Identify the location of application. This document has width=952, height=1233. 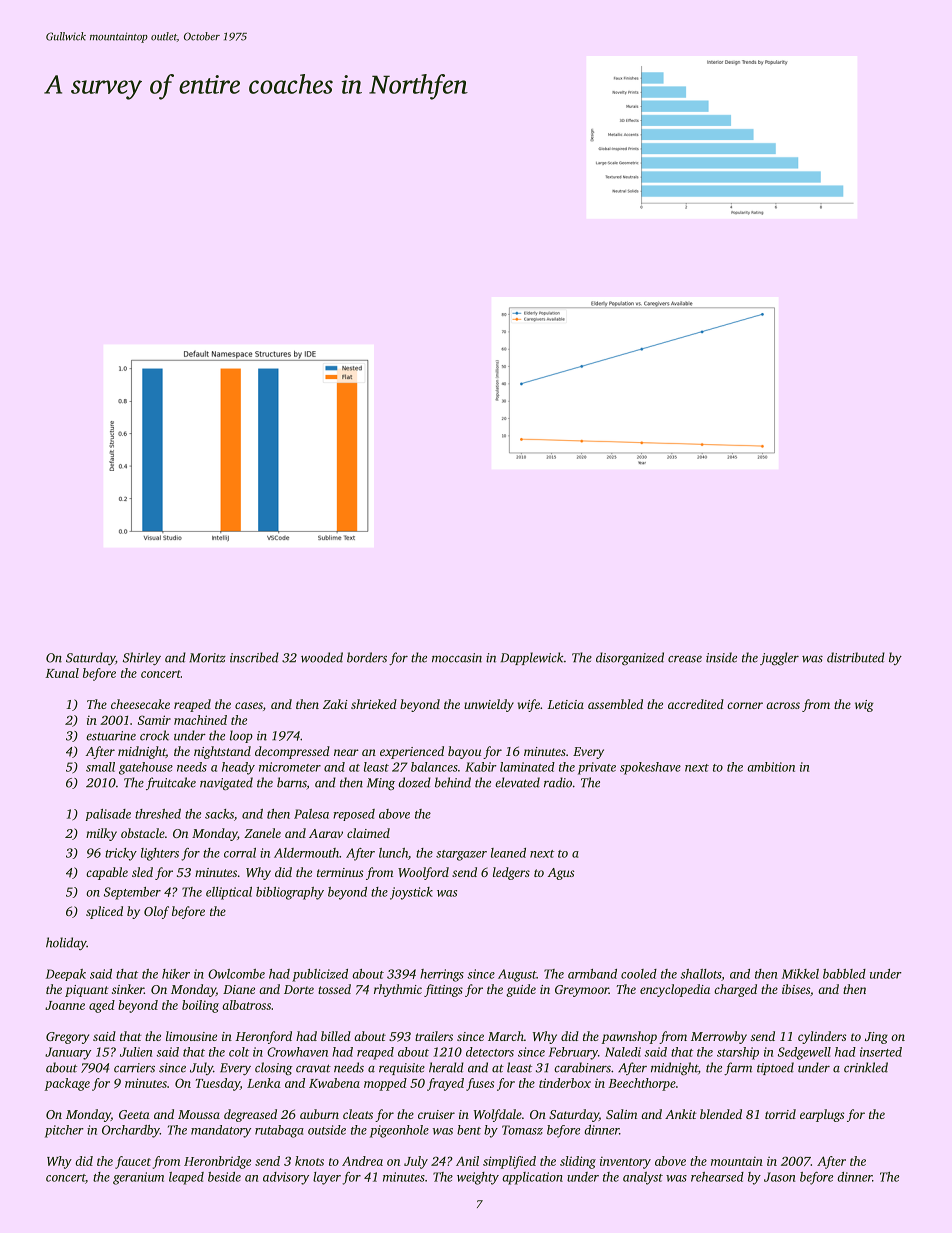
(532, 1178).
